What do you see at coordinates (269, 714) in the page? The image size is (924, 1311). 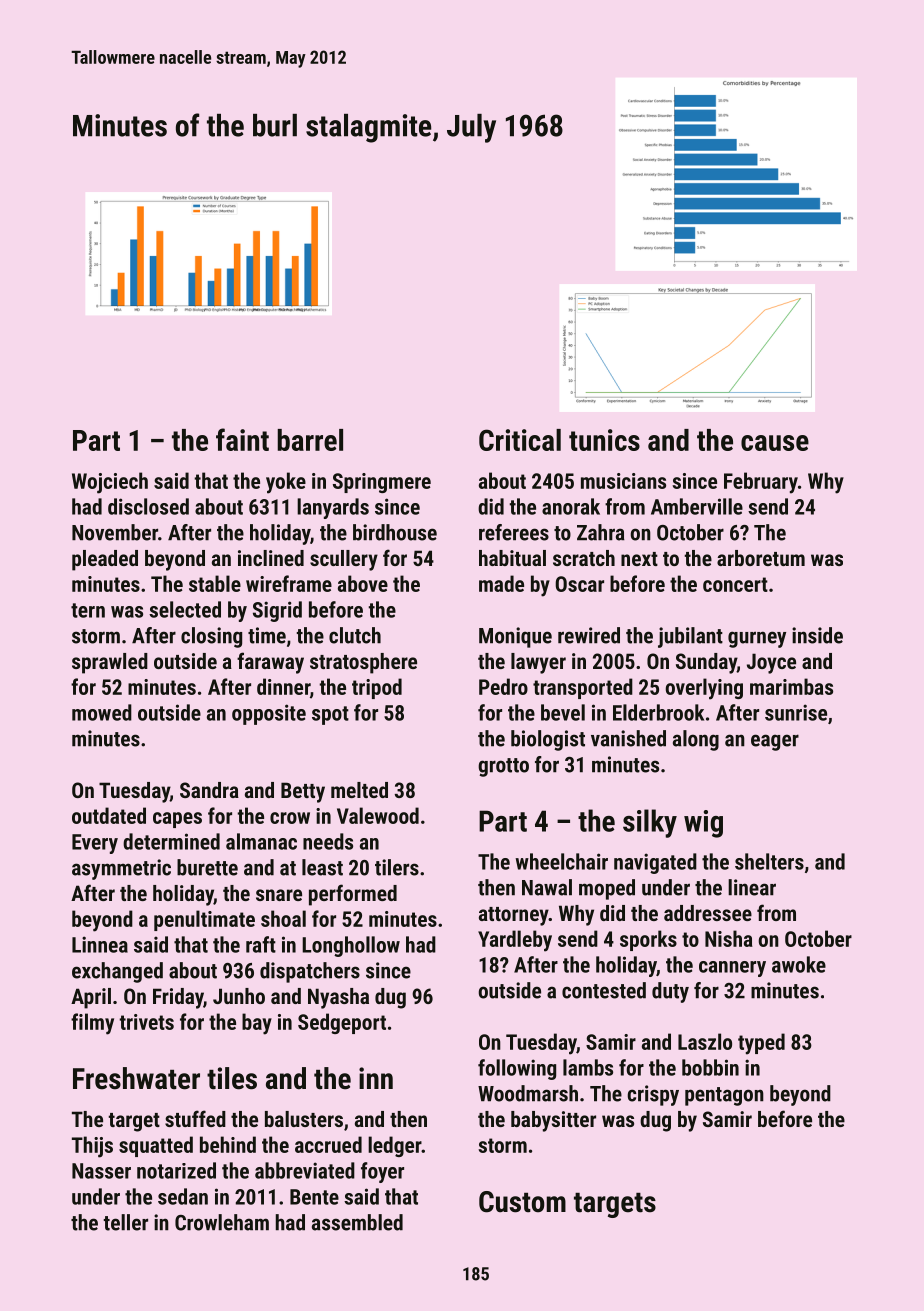 I see `opposite` at bounding box center [269, 714].
